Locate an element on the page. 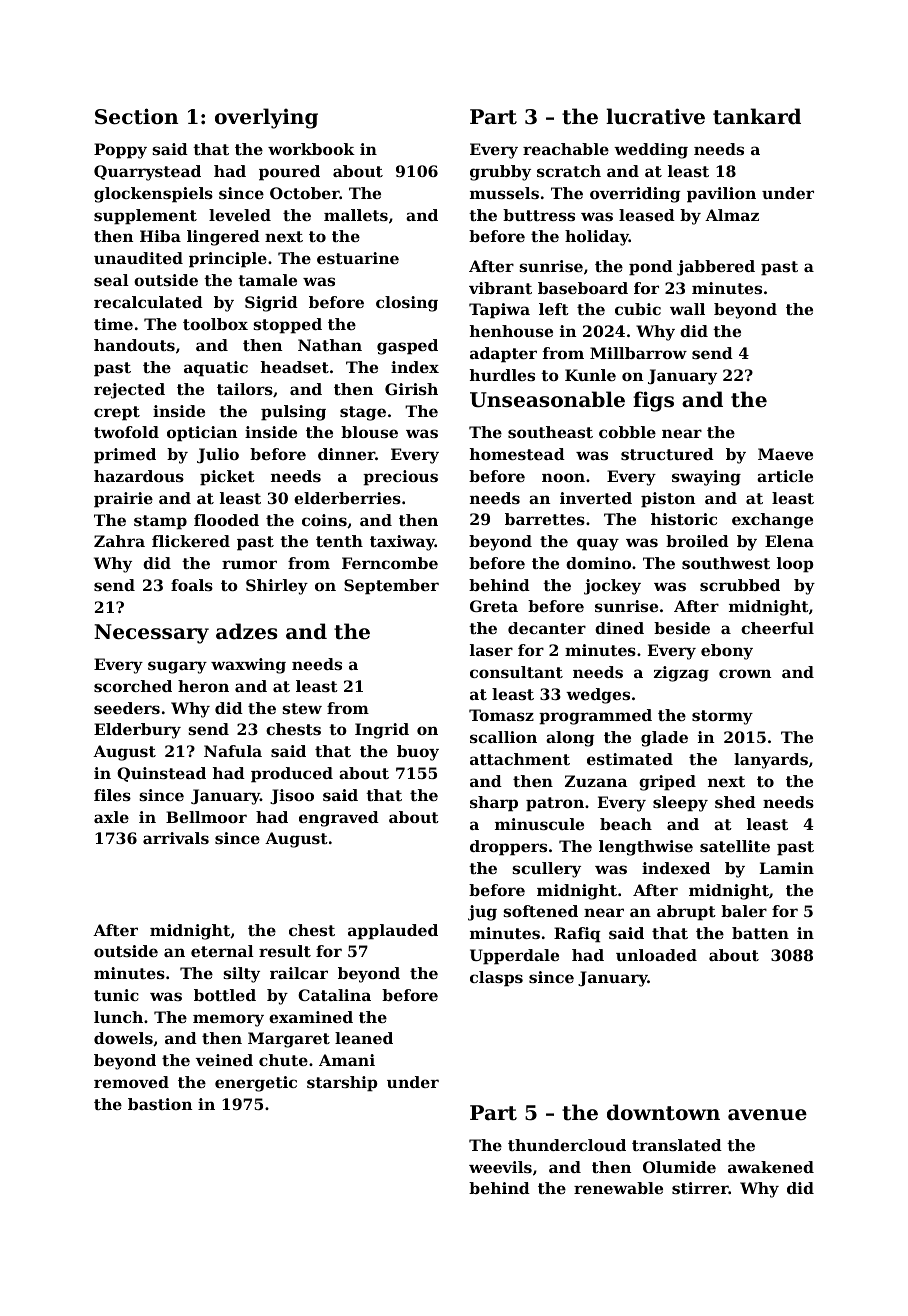  Necessary is located at coordinates (151, 634).
